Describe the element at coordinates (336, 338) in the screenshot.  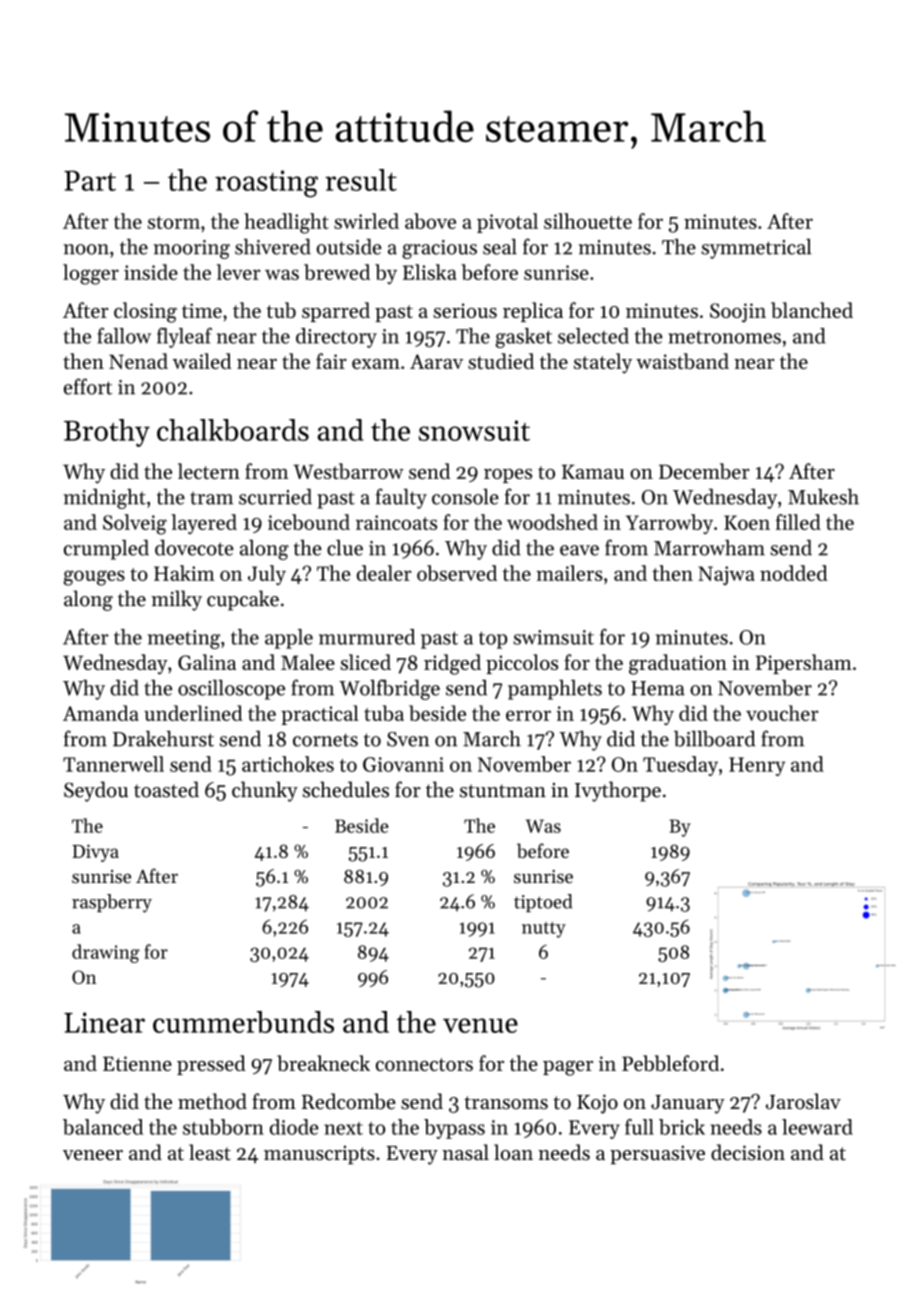
I see `directory` at that location.
